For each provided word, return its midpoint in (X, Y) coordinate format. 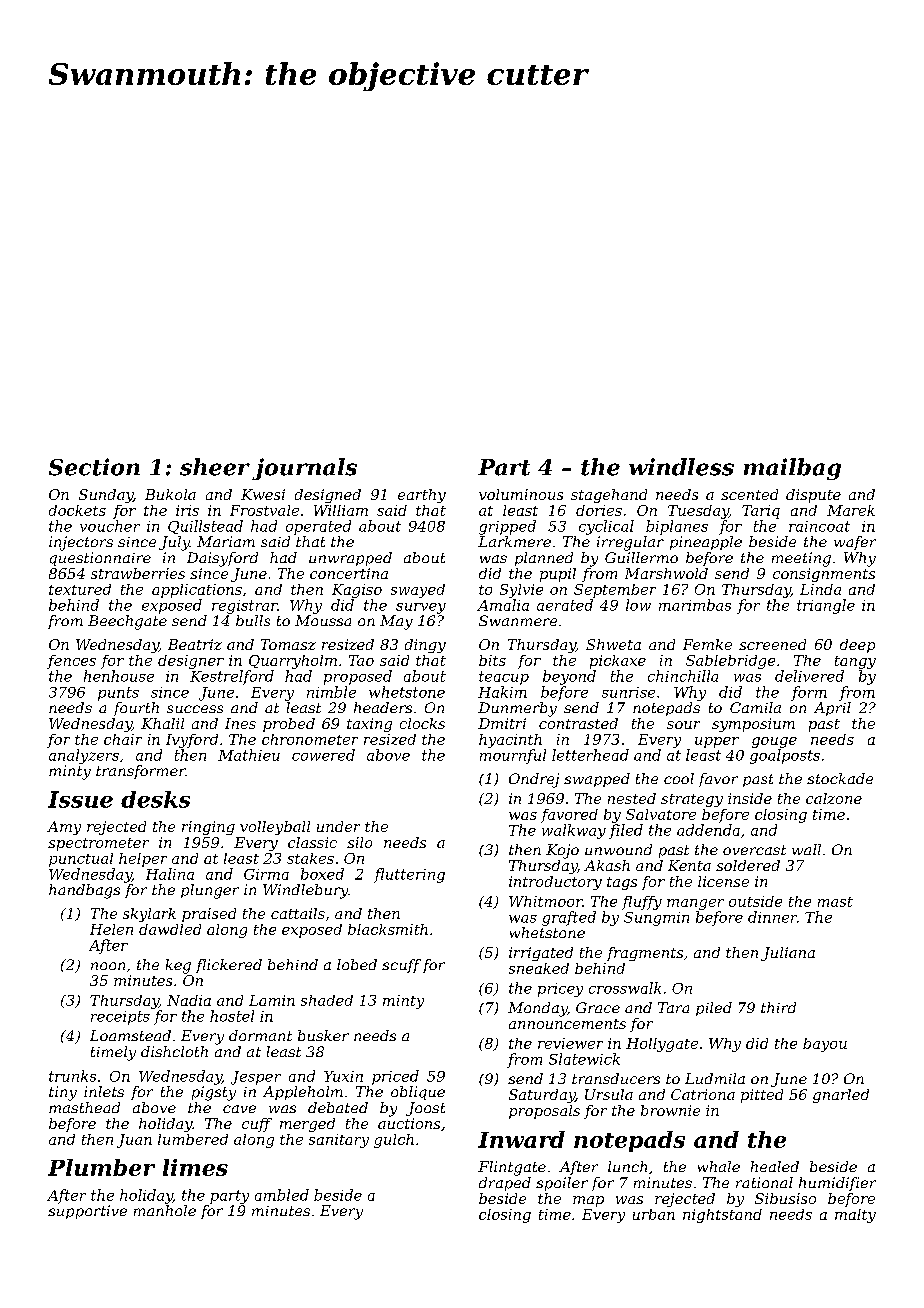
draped (505, 1184)
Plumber (101, 1167)
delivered (809, 676)
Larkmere (514, 541)
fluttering (409, 875)
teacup (504, 678)
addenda (708, 830)
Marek (851, 510)
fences (71, 662)
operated (318, 527)
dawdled (170, 929)
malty (855, 1216)
